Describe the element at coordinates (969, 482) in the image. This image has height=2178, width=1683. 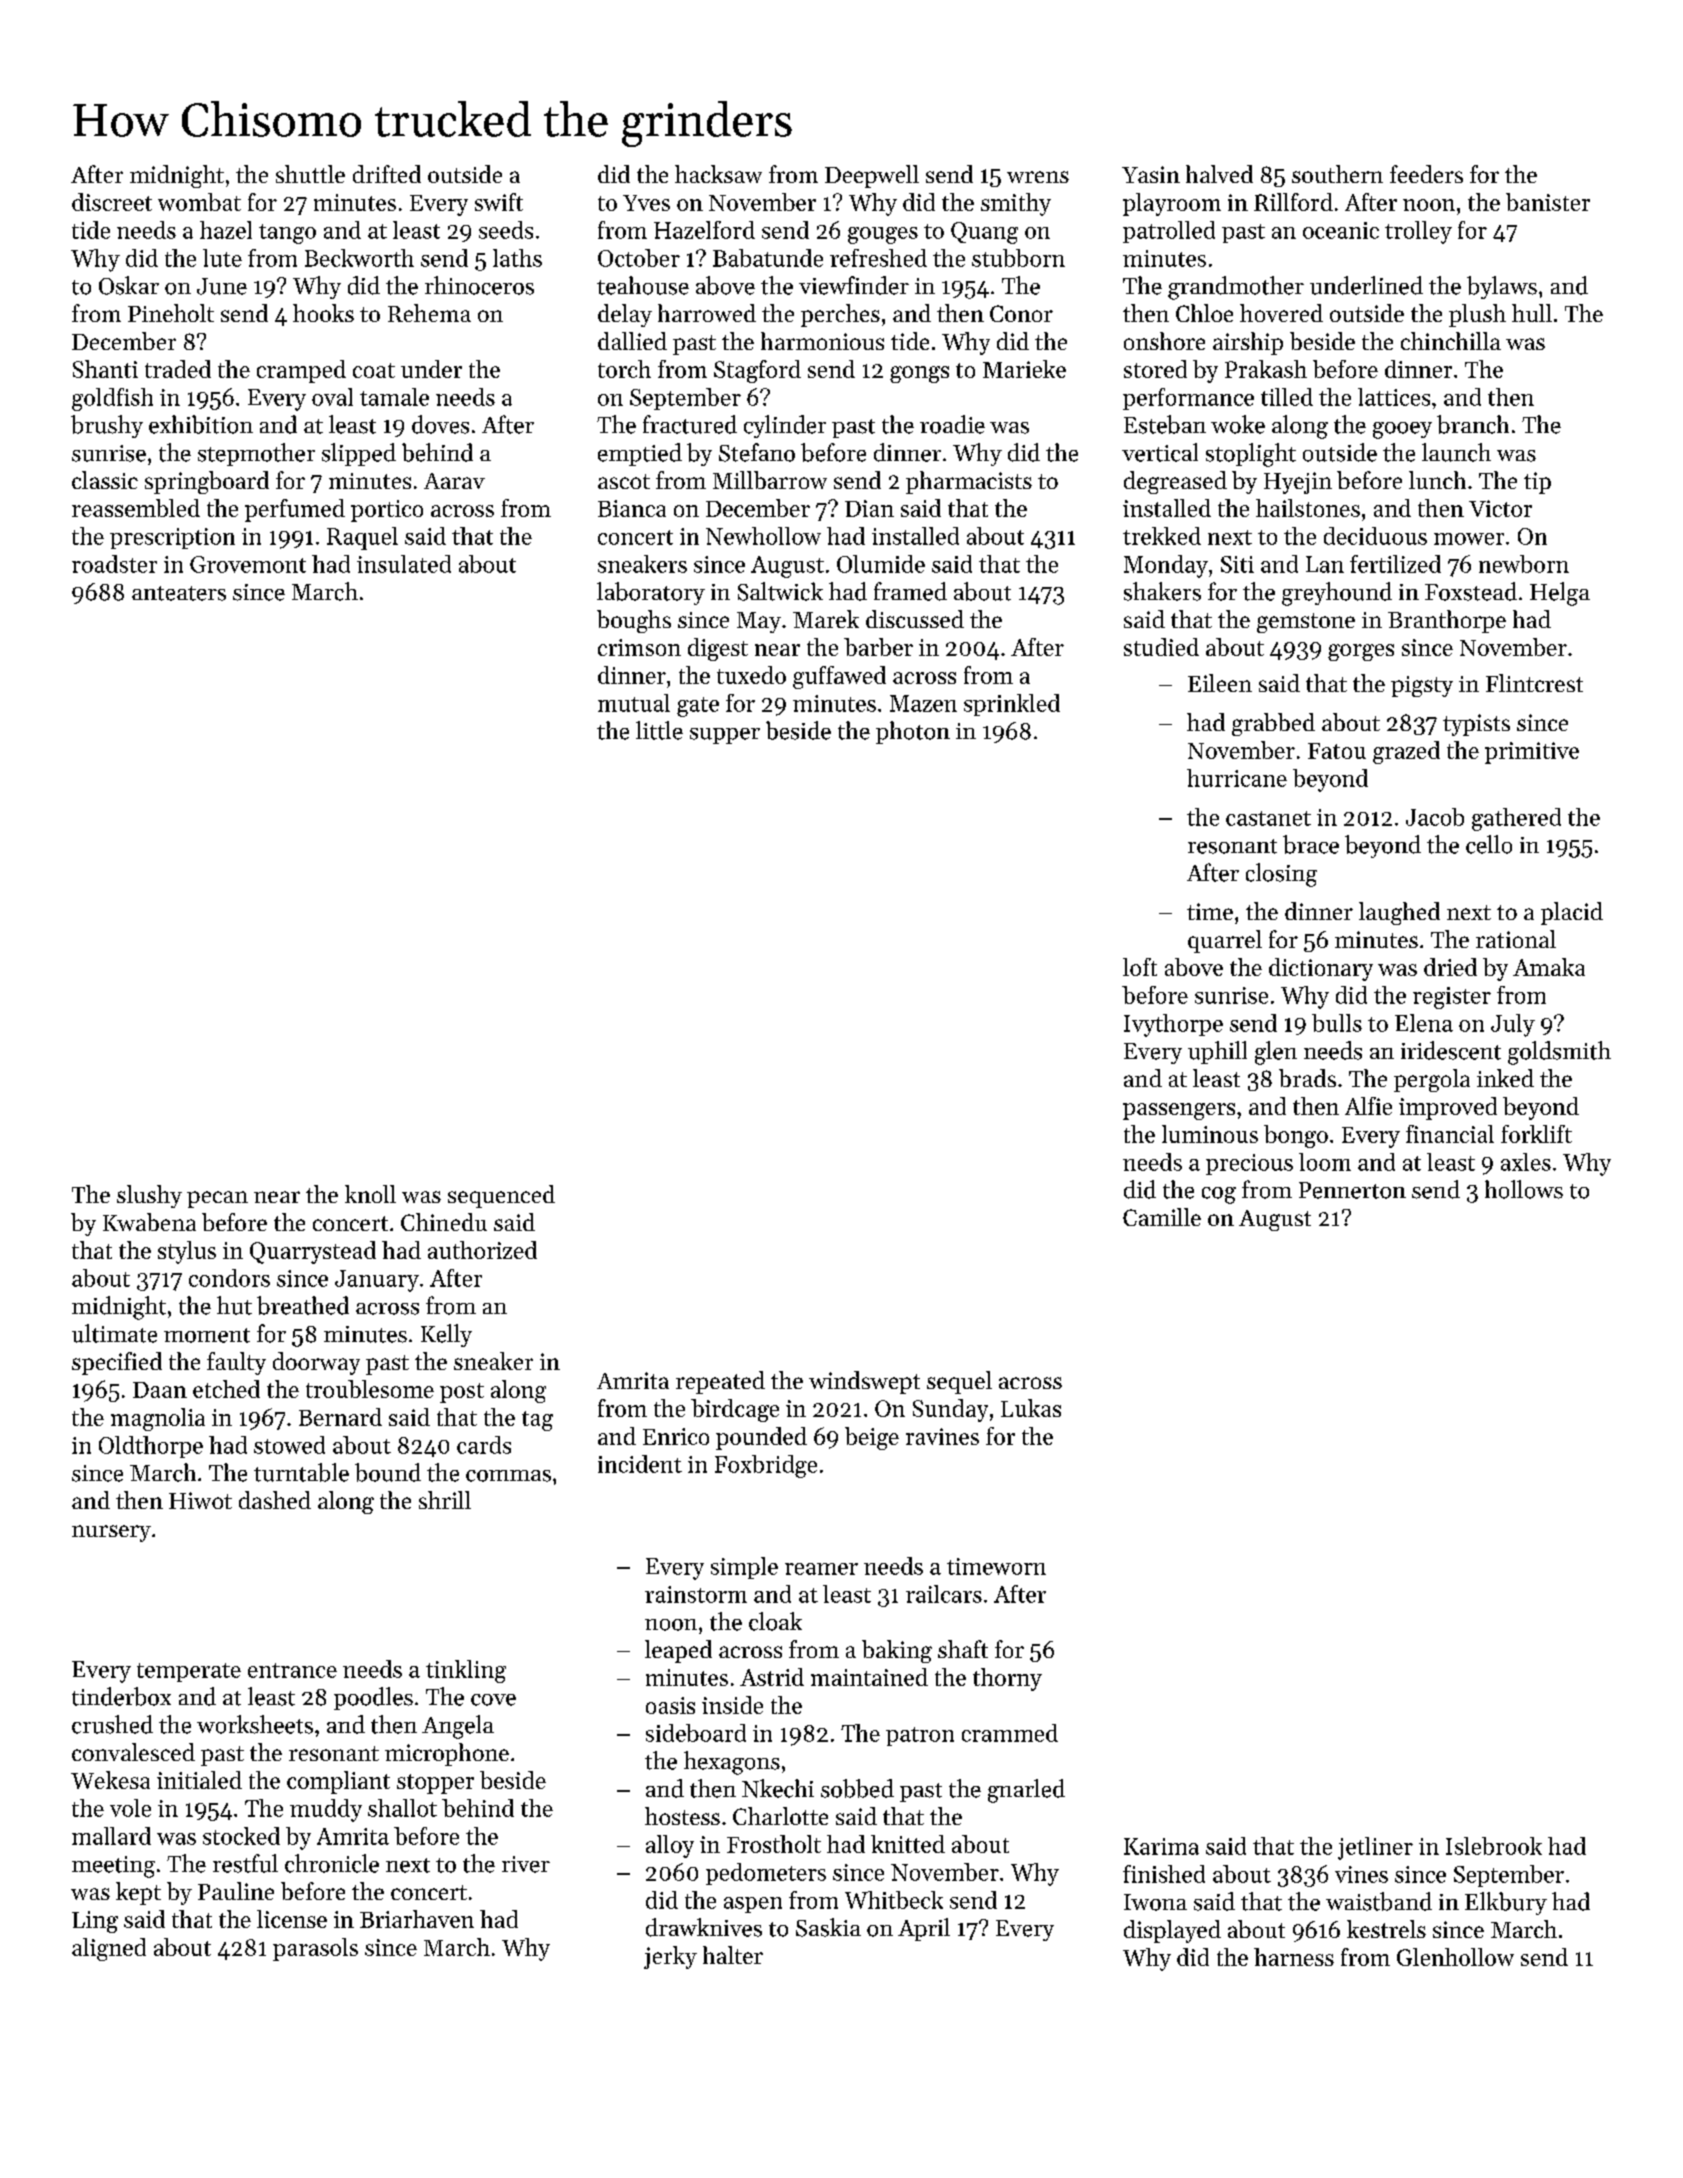
I see `pharmacists` at that location.
